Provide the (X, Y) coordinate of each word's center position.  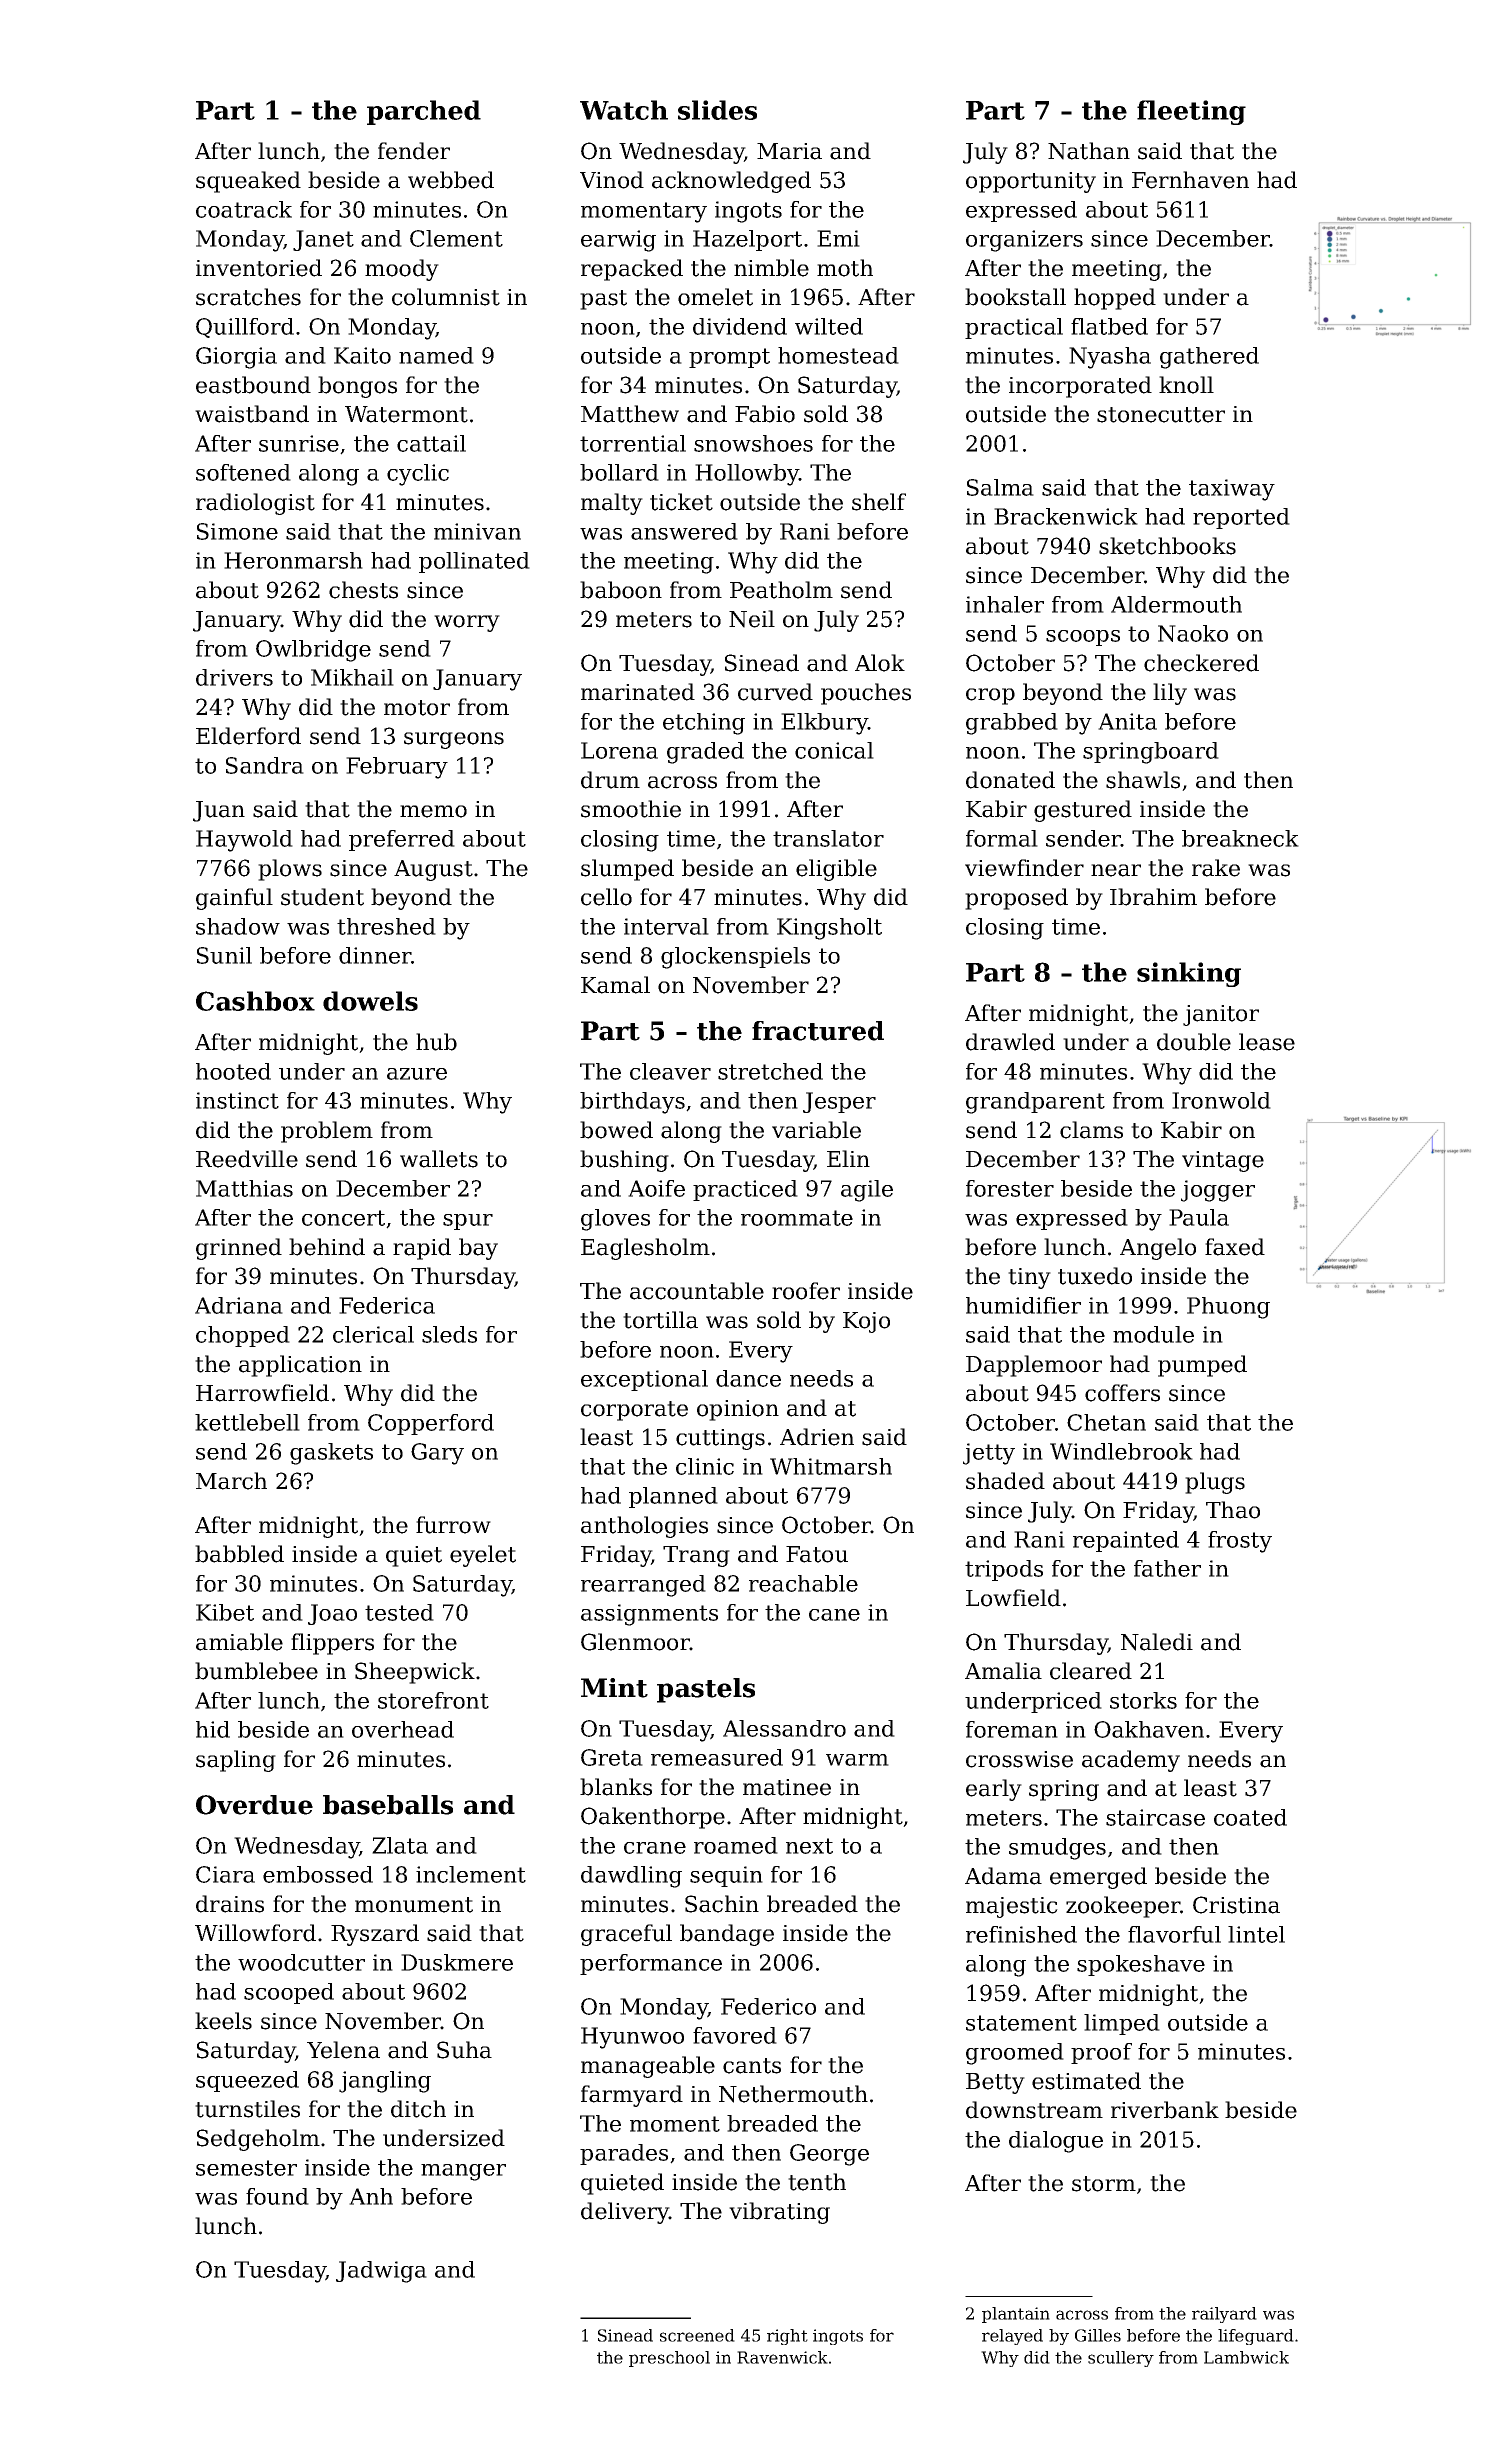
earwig (618, 241)
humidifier (1023, 1305)
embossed (318, 1874)
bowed (616, 1130)
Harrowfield (262, 1393)
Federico (768, 2006)
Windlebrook (1121, 1451)
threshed (386, 926)
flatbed (1109, 326)
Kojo (866, 1322)
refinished (1021, 1934)
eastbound (253, 385)
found (277, 2196)
